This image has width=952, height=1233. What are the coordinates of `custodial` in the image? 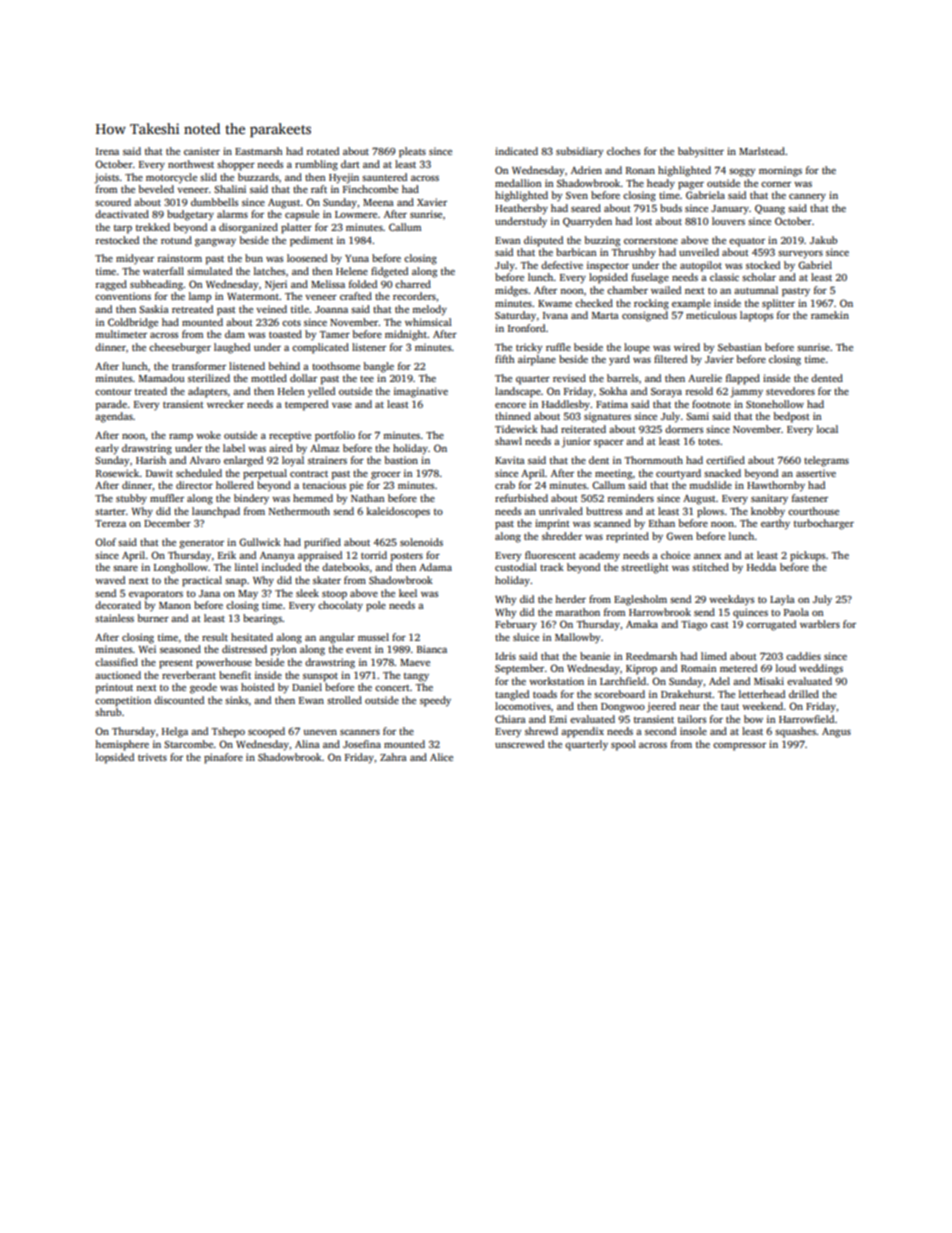 It's located at (516, 567).
